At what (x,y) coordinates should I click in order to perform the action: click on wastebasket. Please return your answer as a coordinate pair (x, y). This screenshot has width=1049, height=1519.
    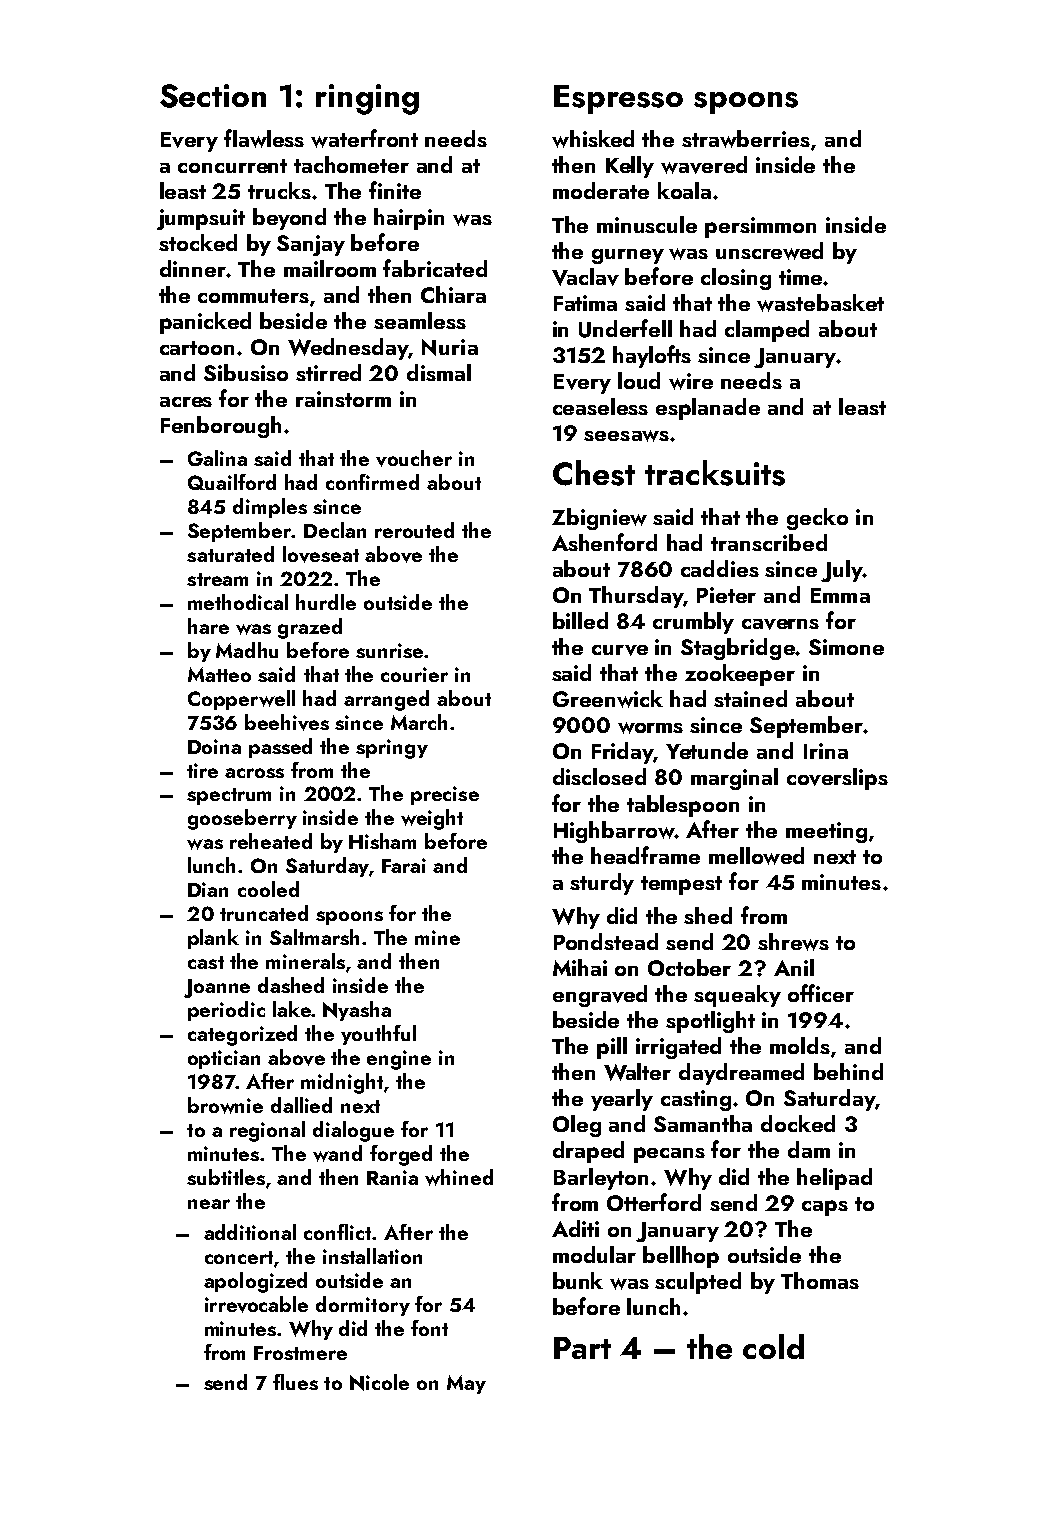
    Looking at the image, I should click on (820, 303).
